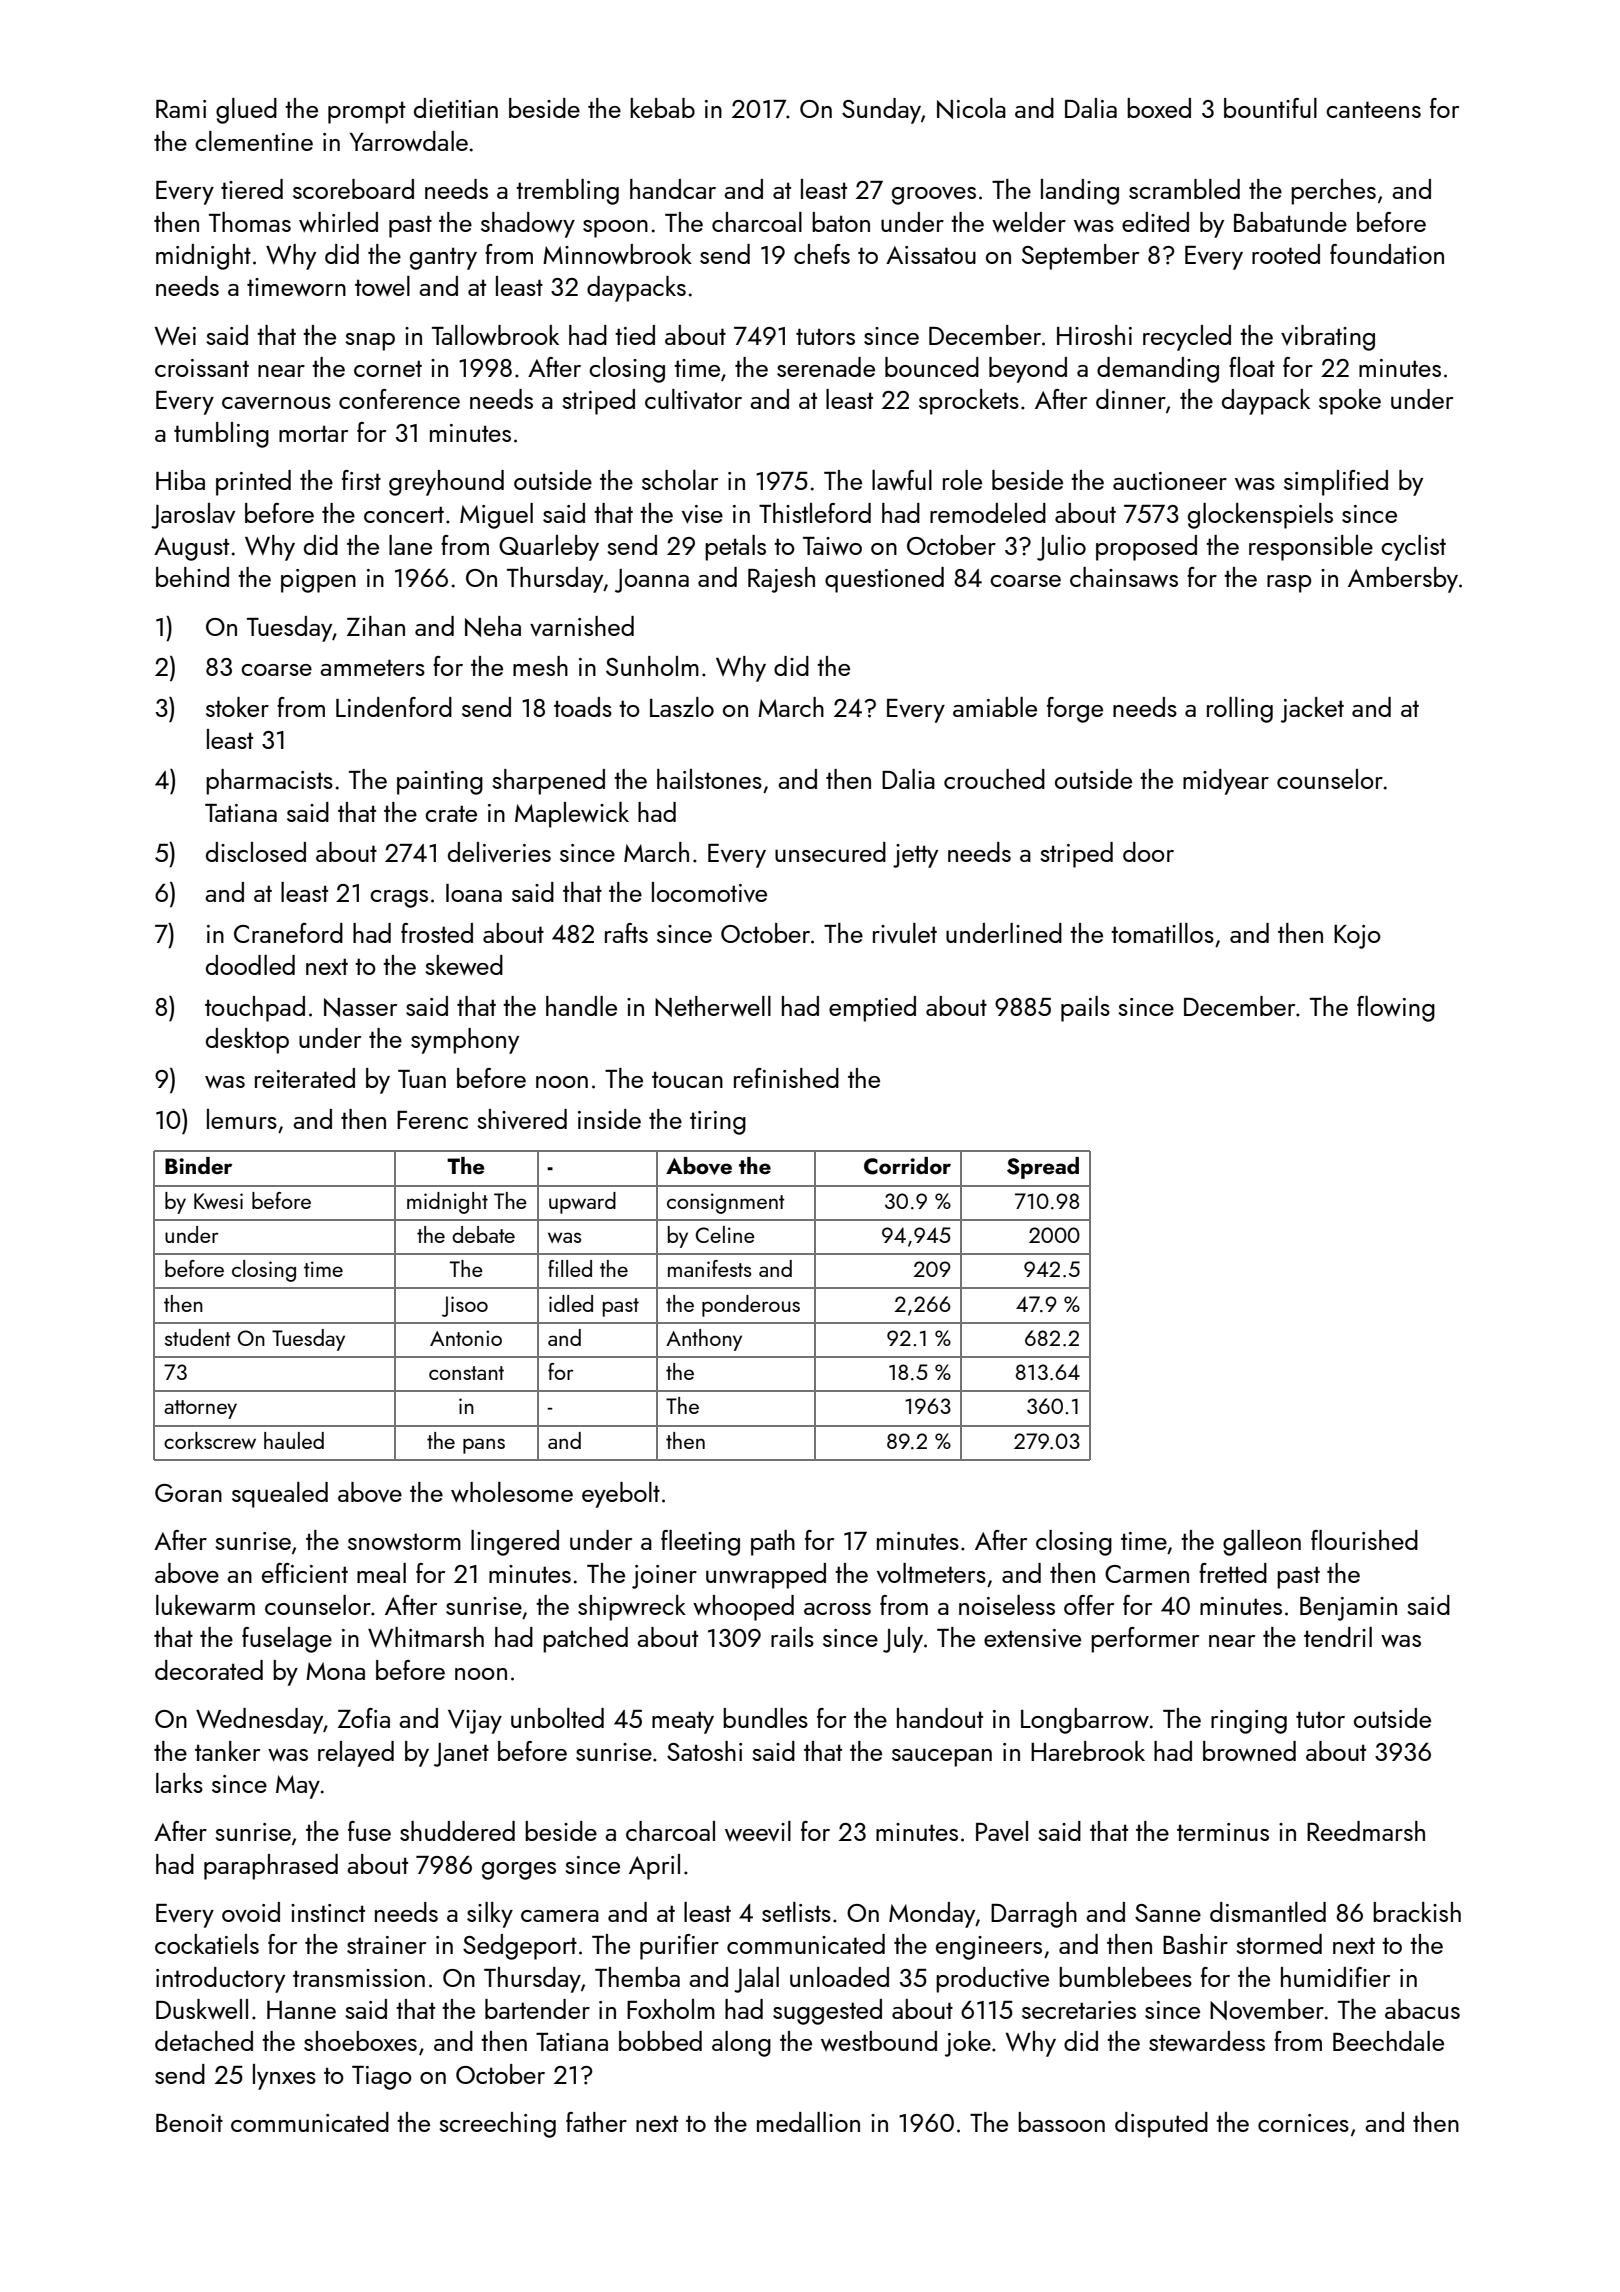  Describe the element at coordinates (247, 1041) in the document. I see `desktop` at that location.
